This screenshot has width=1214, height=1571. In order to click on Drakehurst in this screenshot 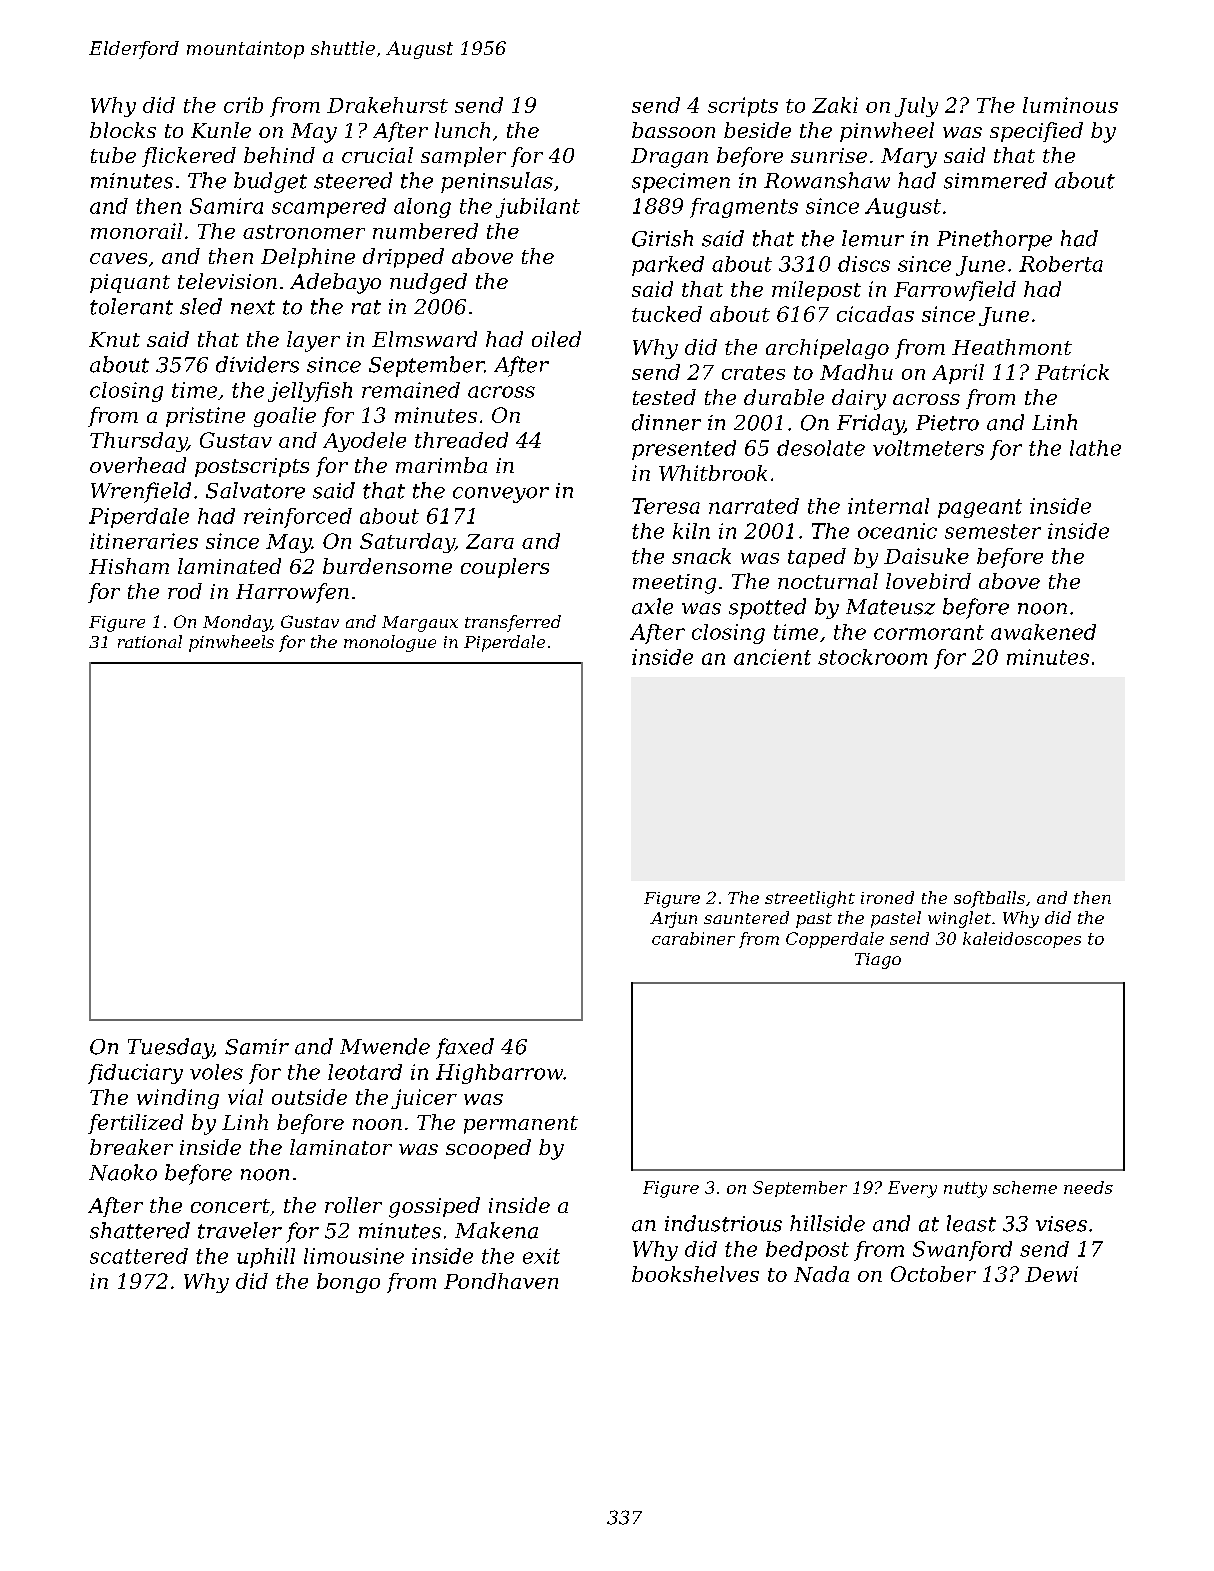, I will do `click(387, 105)`.
